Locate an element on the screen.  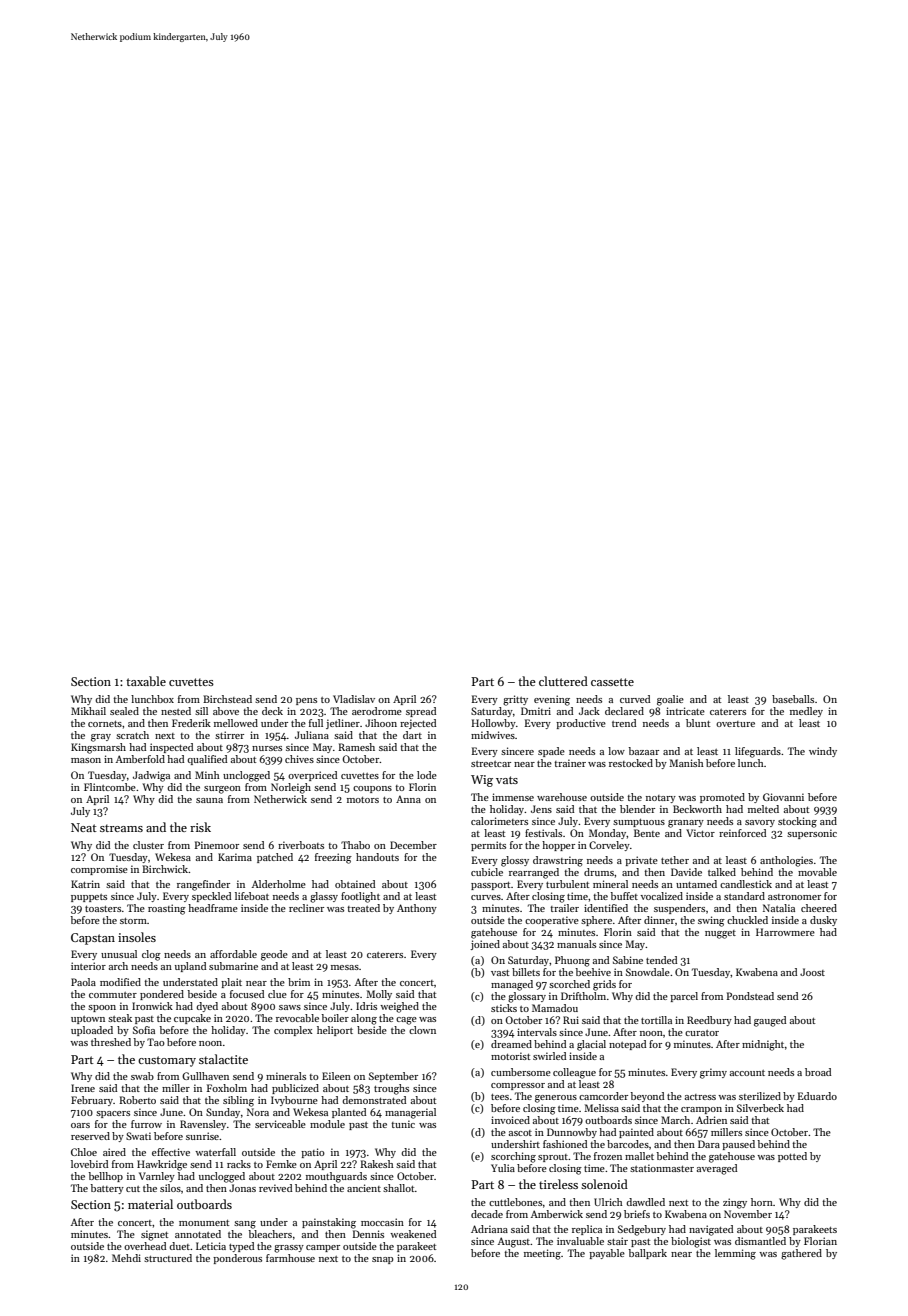
ponderous is located at coordinates (237, 1259).
